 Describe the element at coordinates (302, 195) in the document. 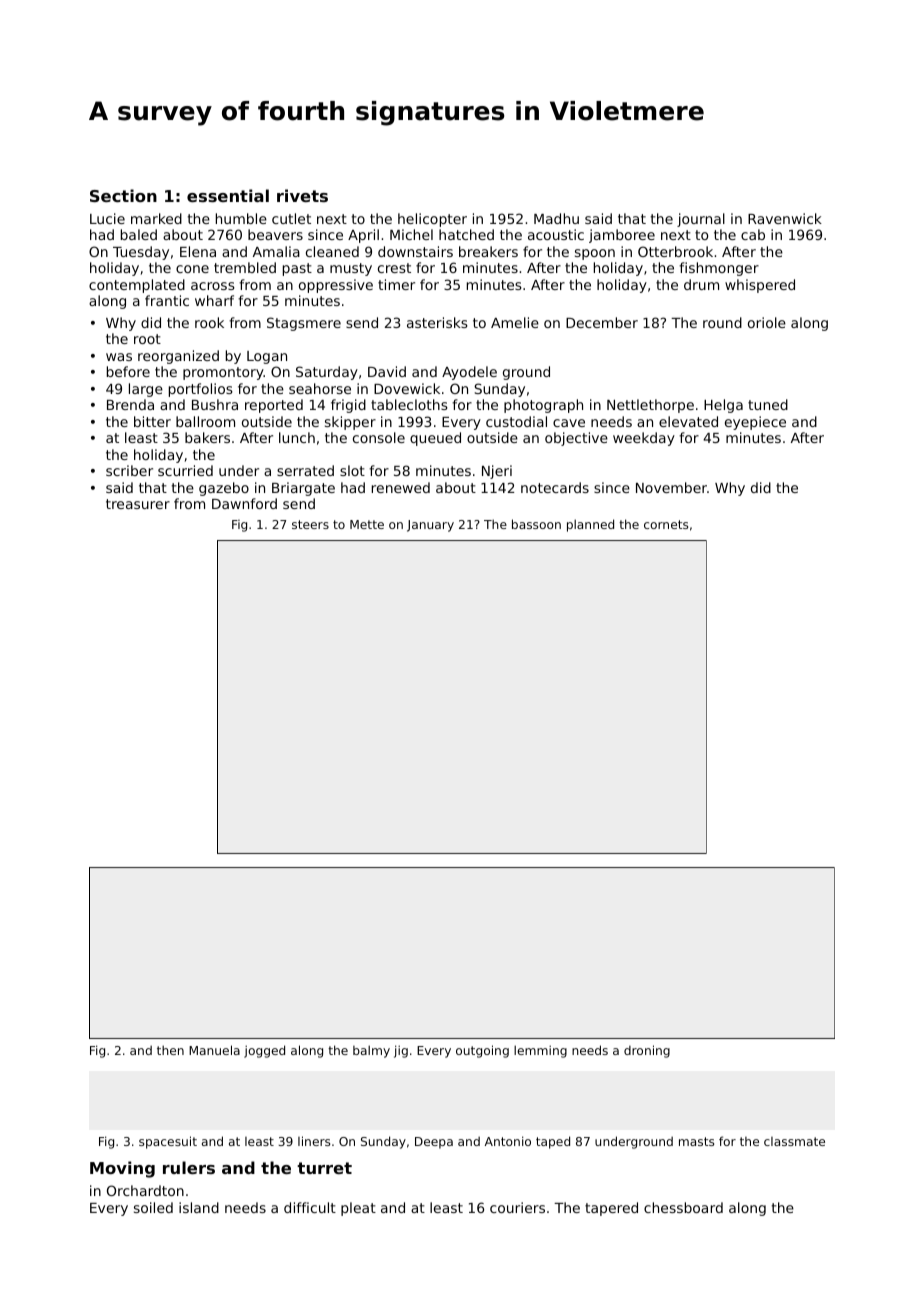

I see `rivets` at that location.
